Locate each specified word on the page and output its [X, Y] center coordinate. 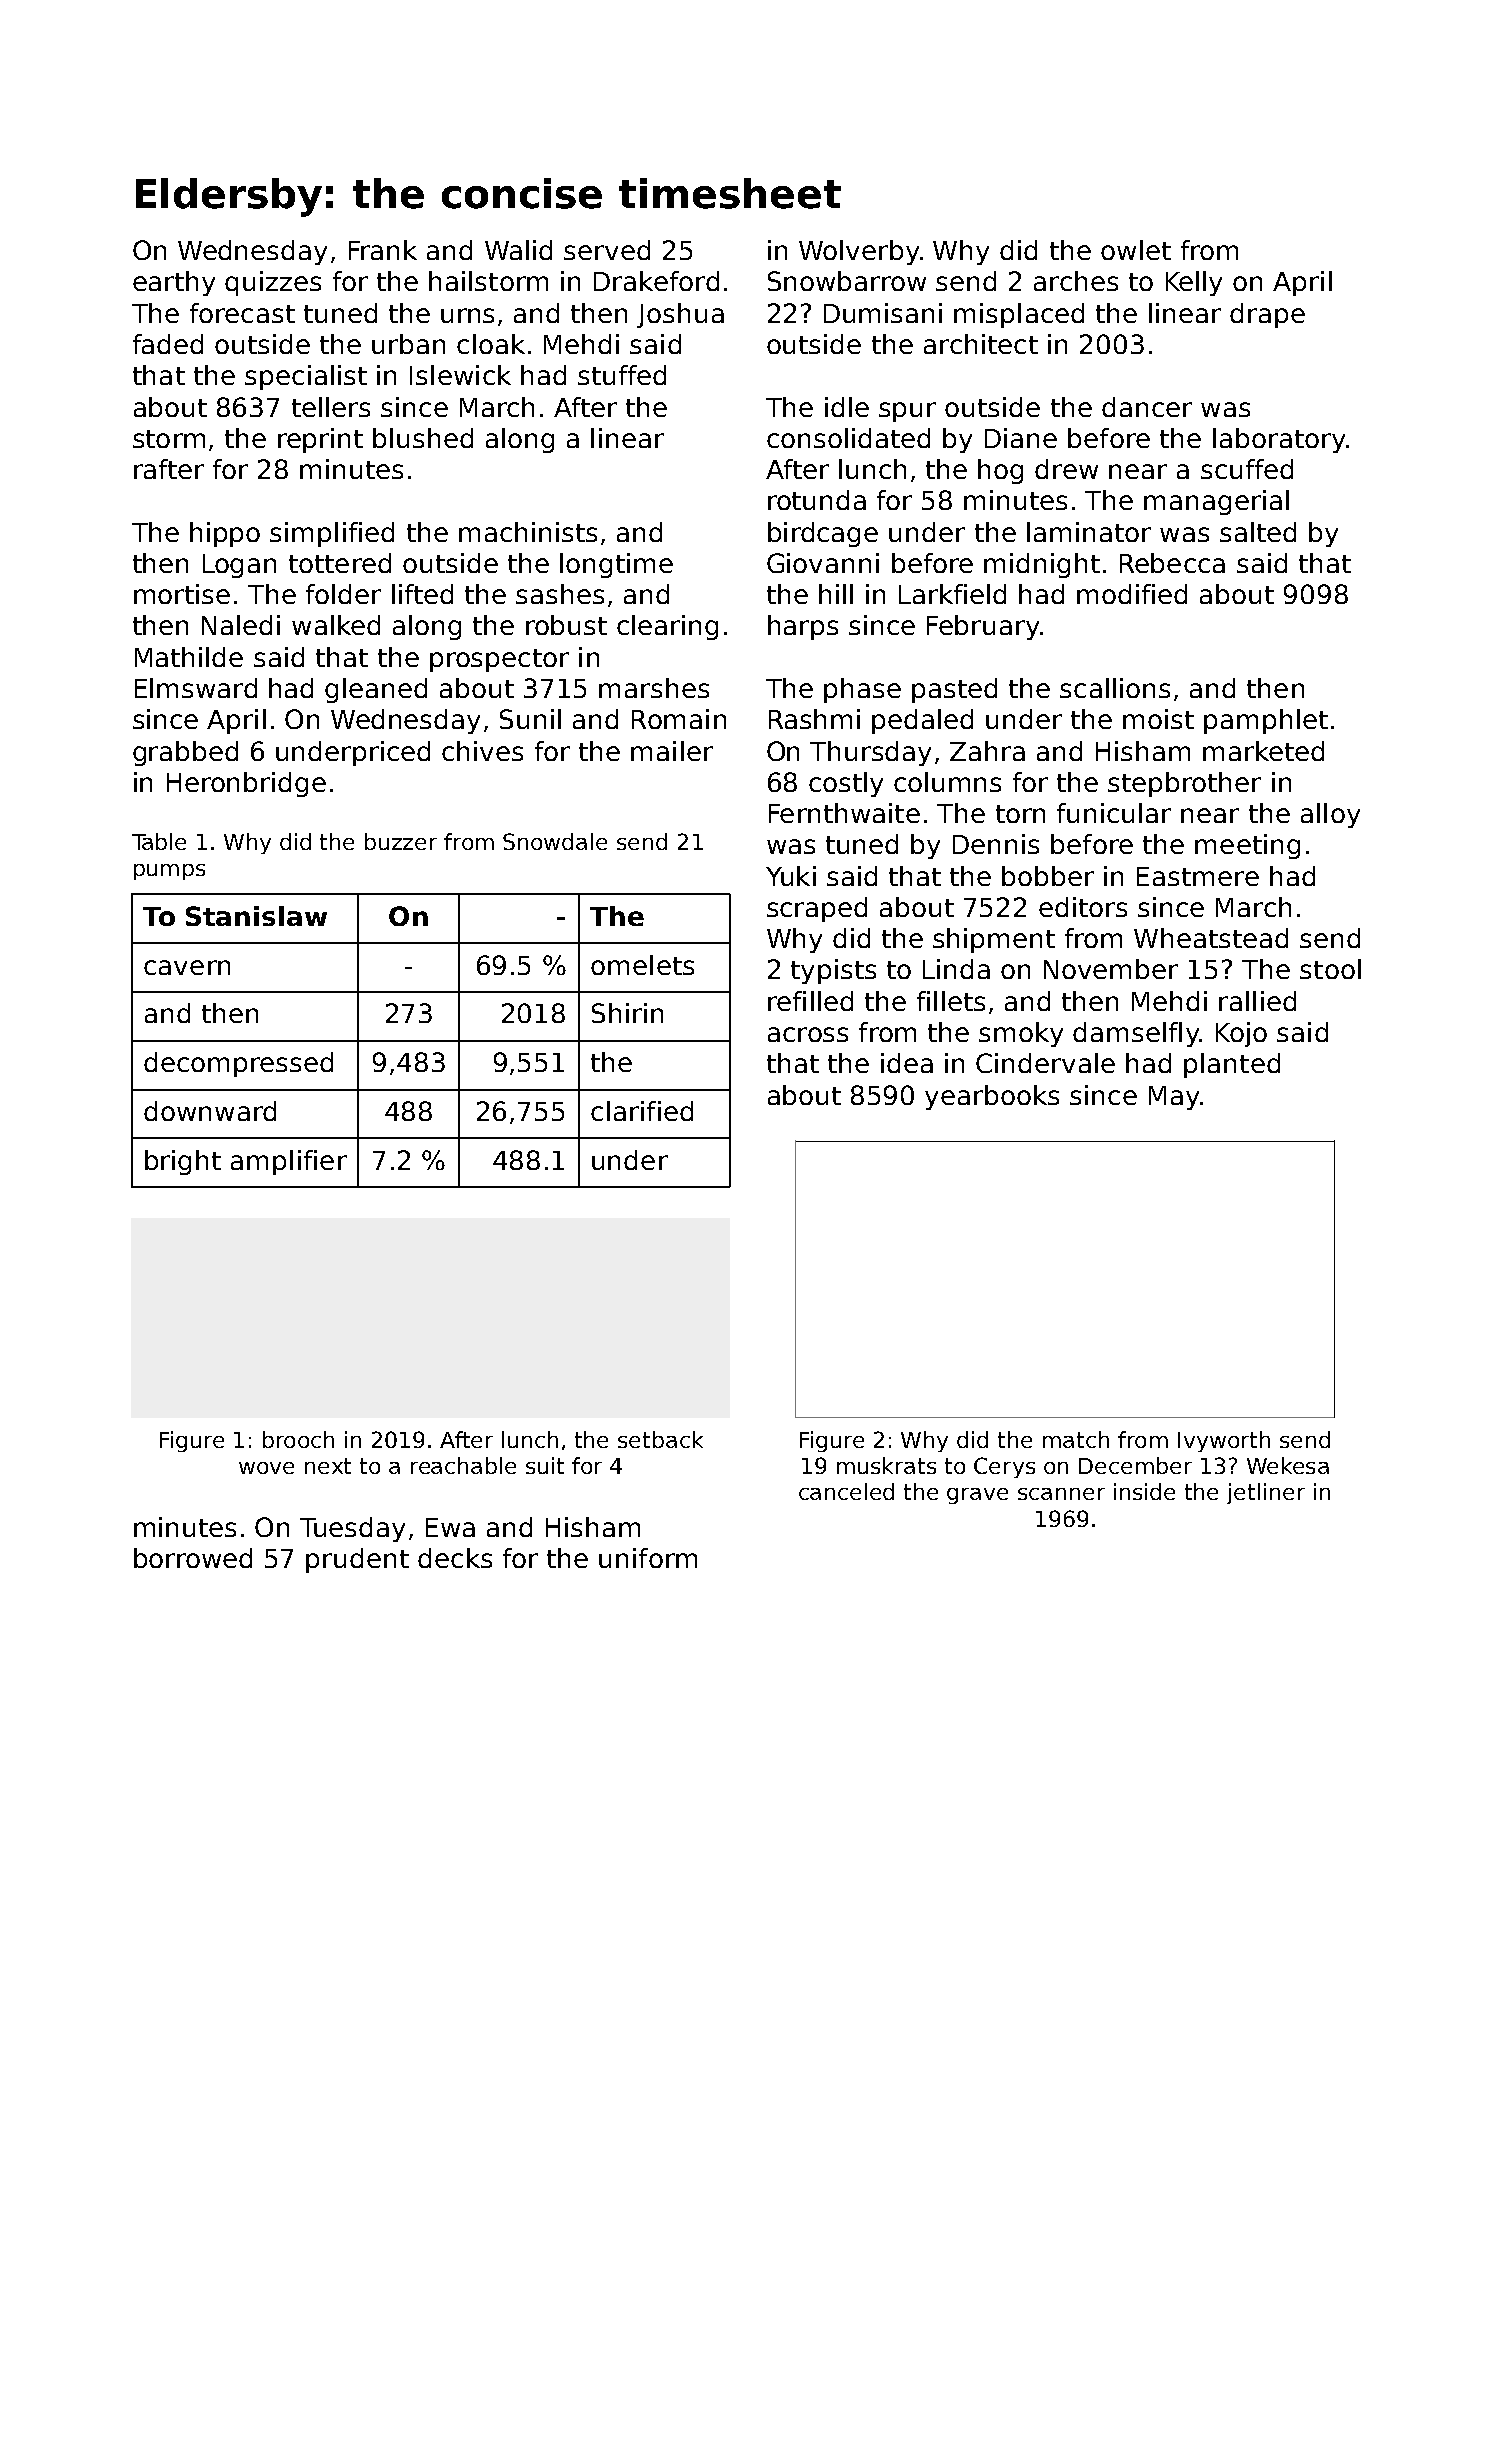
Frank [383, 250]
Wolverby [859, 252]
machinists [528, 532]
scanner [1061, 1494]
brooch [298, 1439]
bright [183, 1162]
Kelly [1194, 283]
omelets [642, 965]
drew [1066, 469]
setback [660, 1439]
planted [1232, 1065]
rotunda [817, 500]
